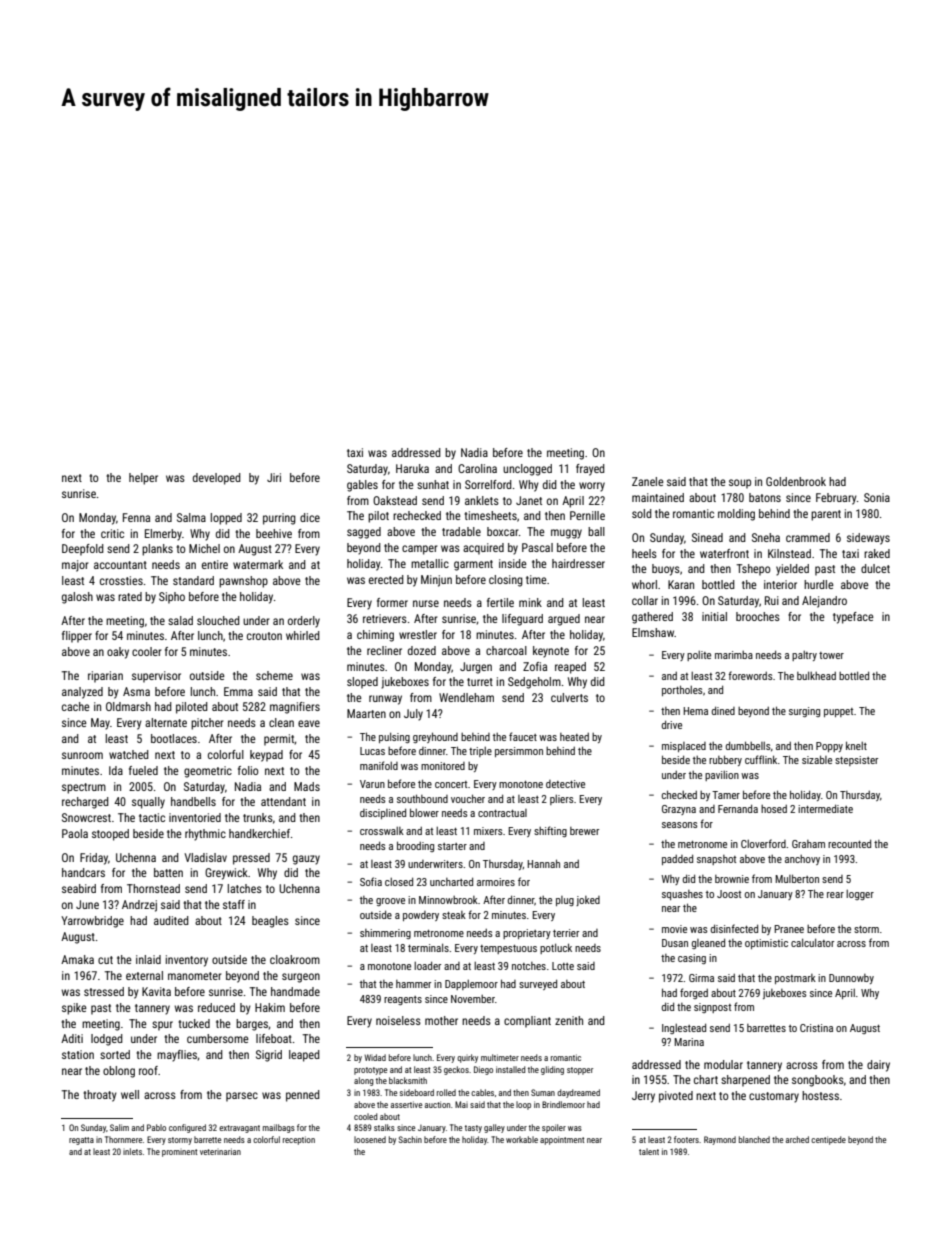 The height and width of the image is (1233, 952). Describe the element at coordinates (649, 1151) in the image. I see `talent` at that location.
